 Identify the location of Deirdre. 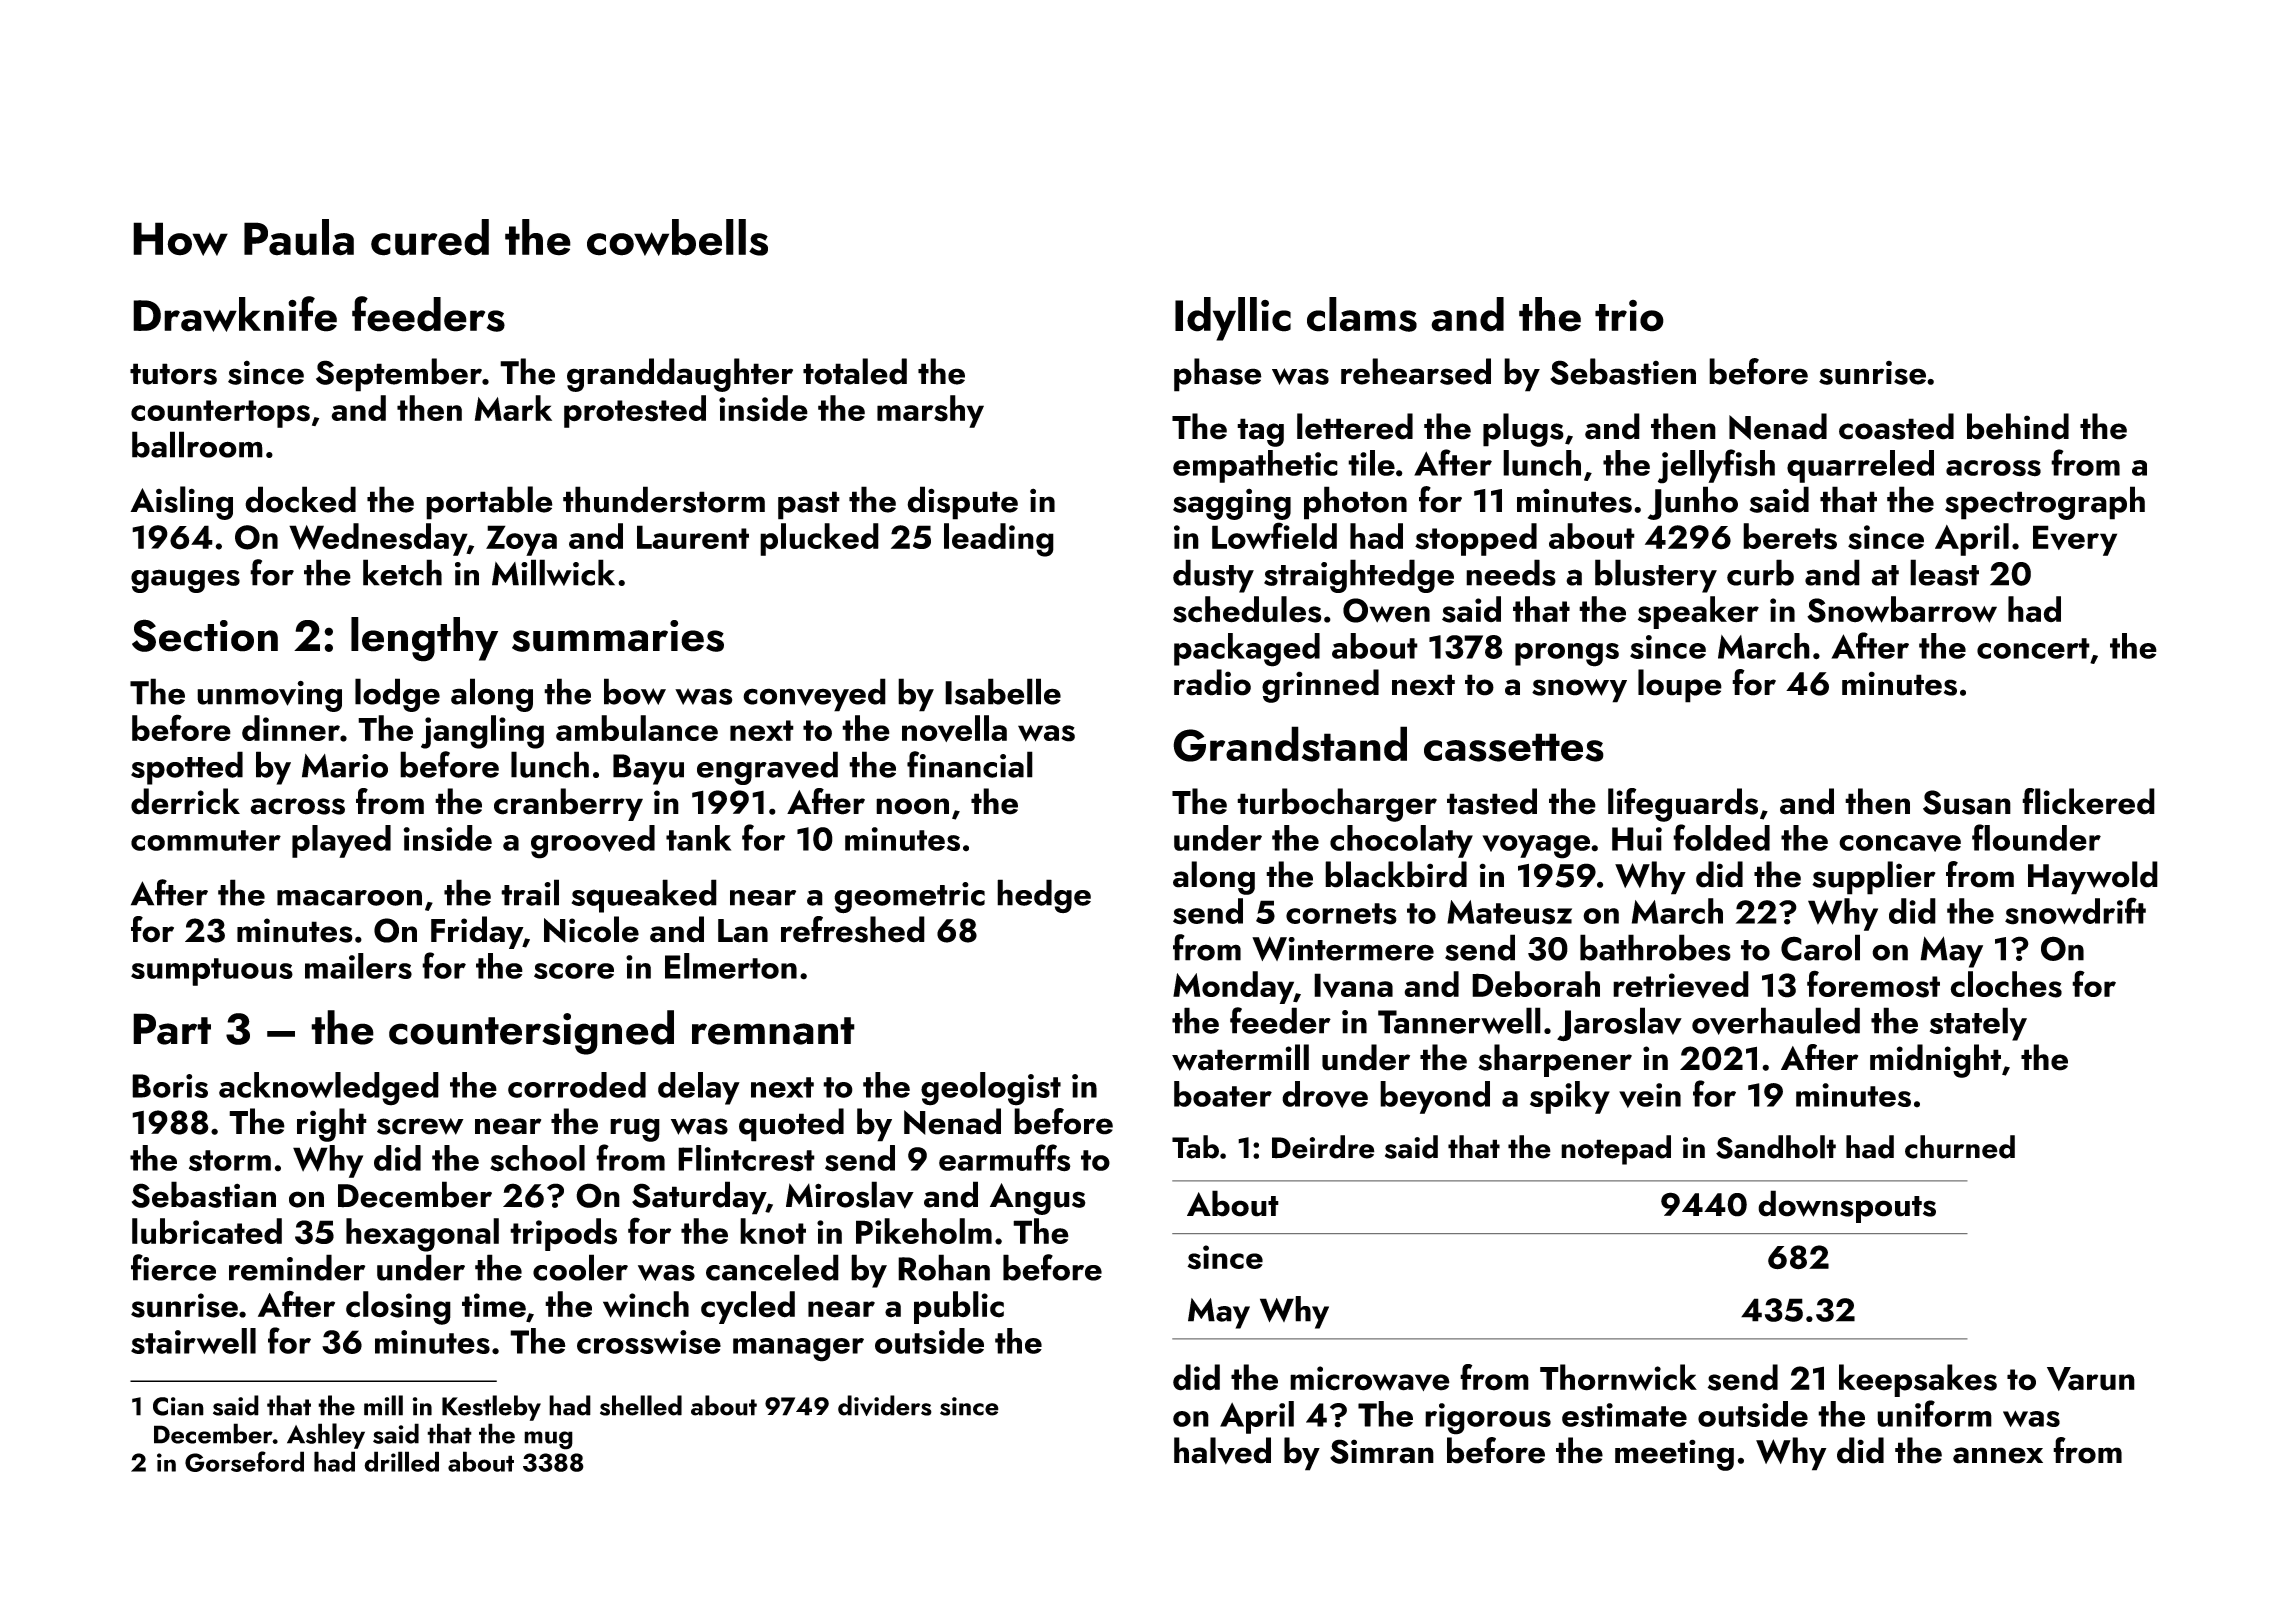
(1323, 1147).
